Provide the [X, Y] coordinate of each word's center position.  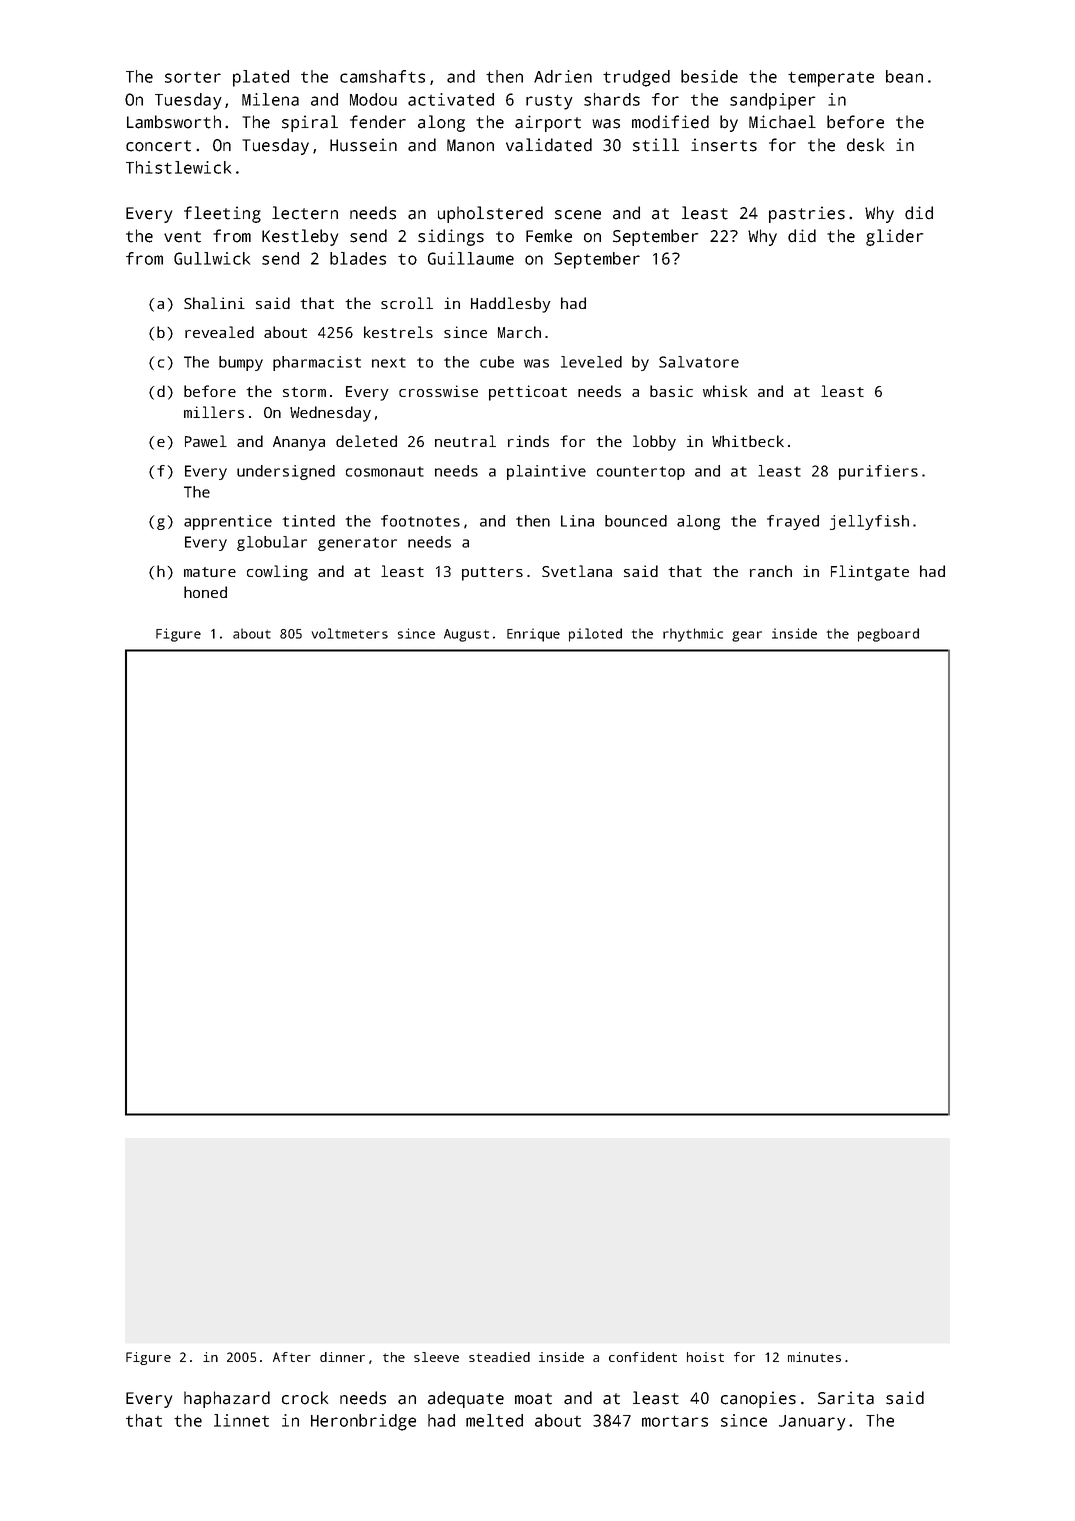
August [466, 635]
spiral [310, 123]
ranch [771, 571]
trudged [636, 78]
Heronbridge [363, 1422]
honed [205, 592]
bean [904, 76]
